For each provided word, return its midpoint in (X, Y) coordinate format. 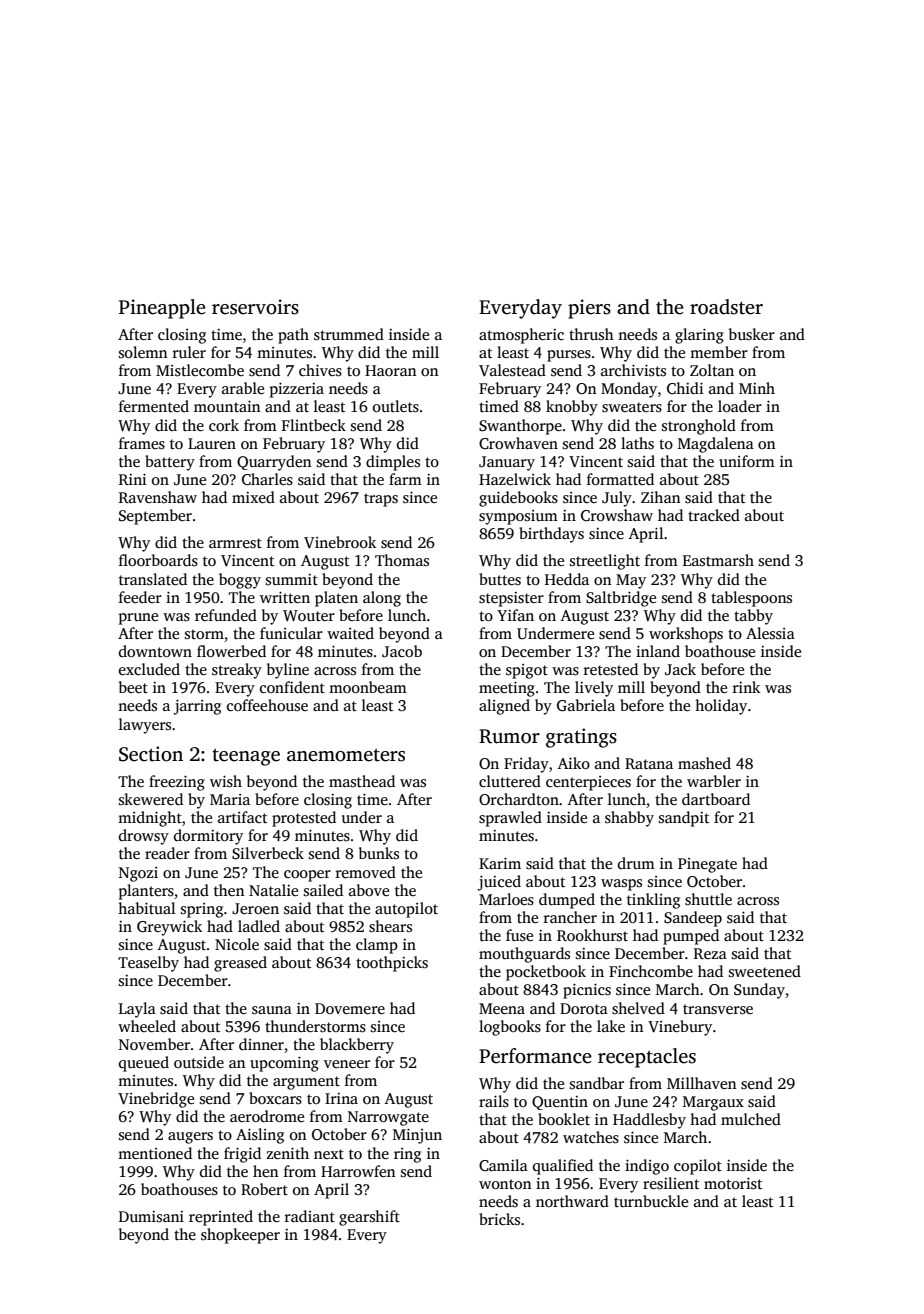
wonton (505, 1184)
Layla (137, 1010)
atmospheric (521, 336)
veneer (347, 1064)
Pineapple (162, 309)
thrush (591, 334)
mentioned (155, 1153)
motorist (733, 1184)
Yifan (515, 615)
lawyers (145, 726)
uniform (747, 461)
